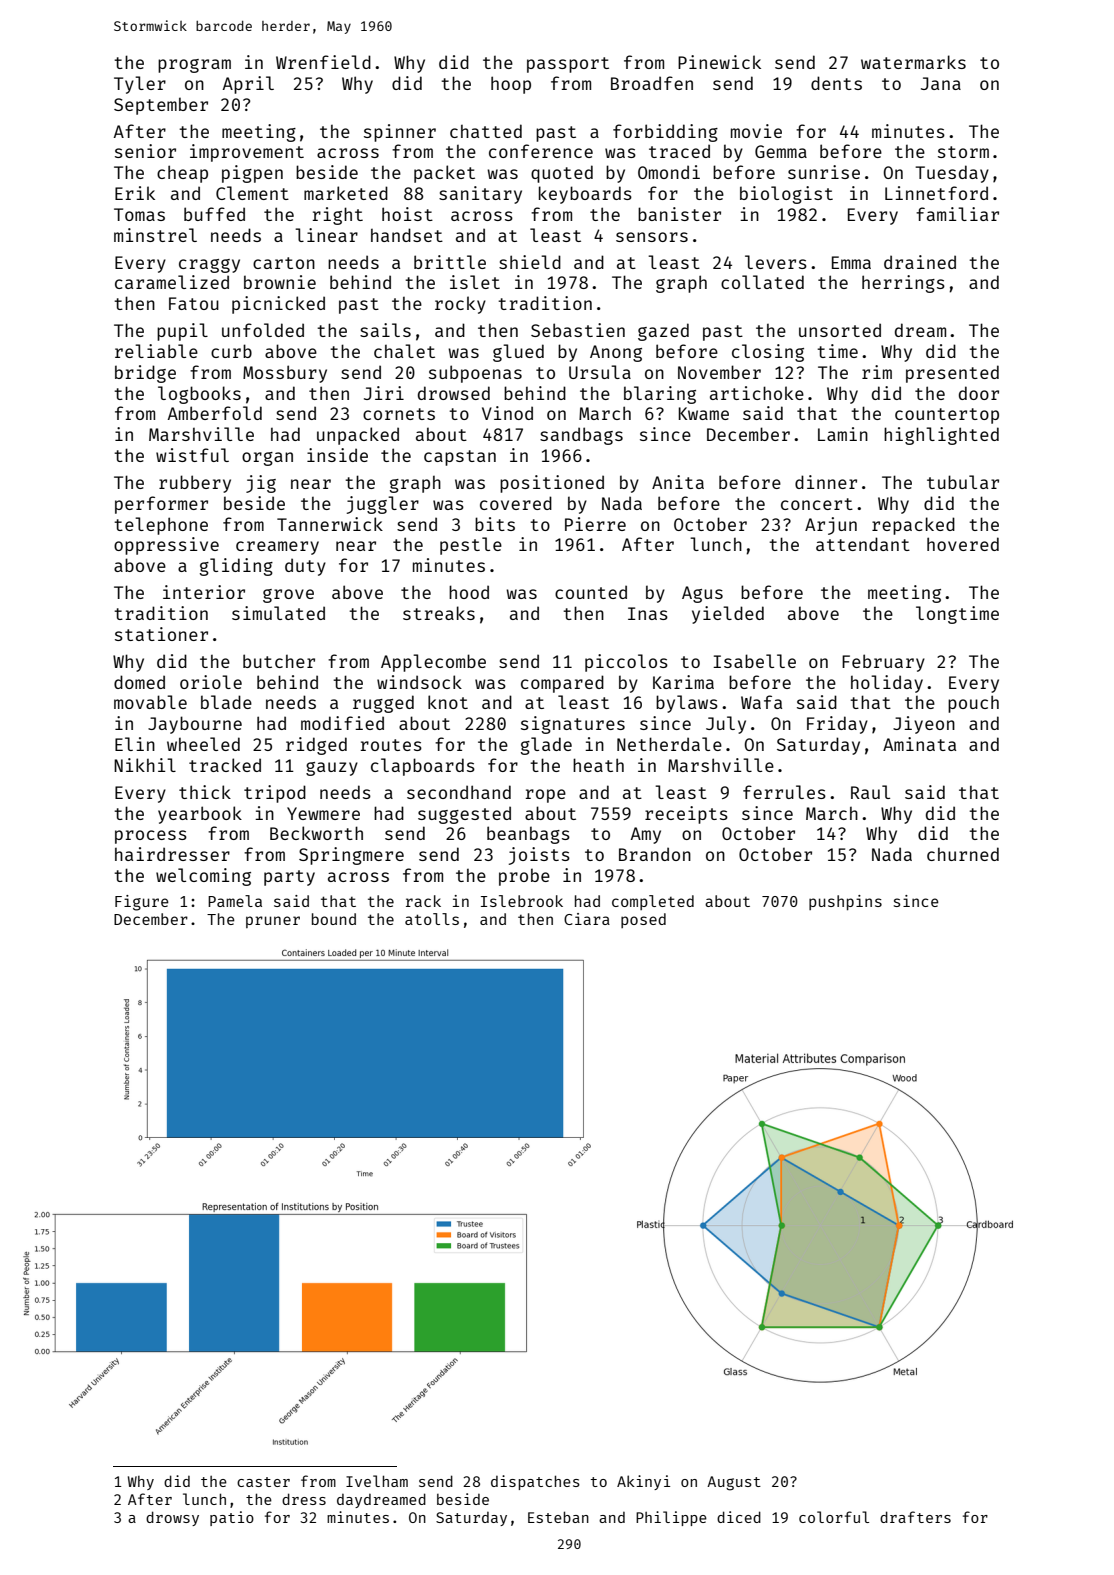  Describe the element at coordinates (826, 482) in the screenshot. I see `dinner` at that location.
